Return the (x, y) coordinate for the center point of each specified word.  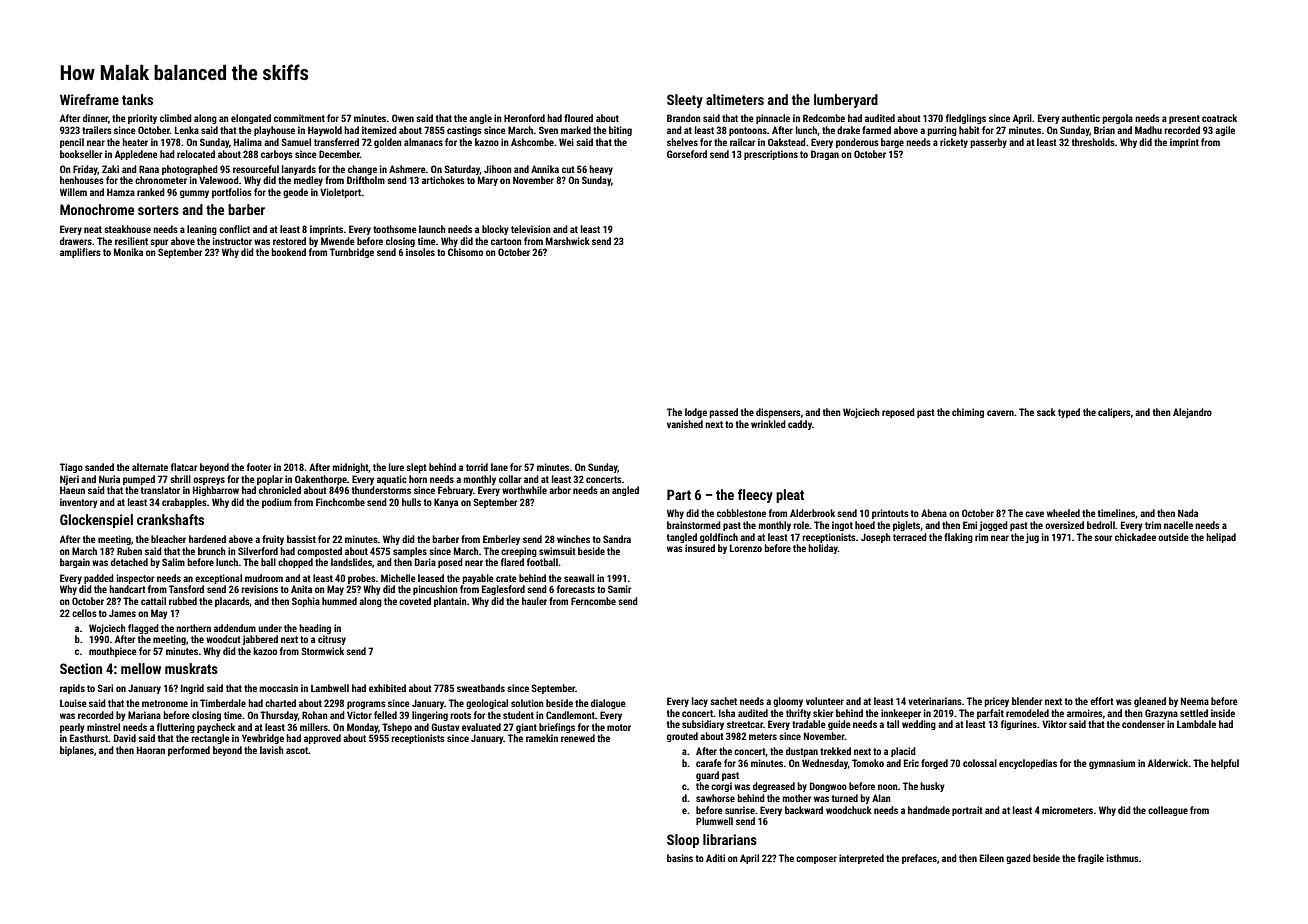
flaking (958, 538)
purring (942, 131)
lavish (272, 750)
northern (193, 628)
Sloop (683, 841)
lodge (696, 413)
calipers (1114, 413)
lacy (700, 702)
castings (464, 131)
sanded (99, 467)
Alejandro (1192, 413)
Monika (128, 252)
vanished (685, 424)
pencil (72, 143)
